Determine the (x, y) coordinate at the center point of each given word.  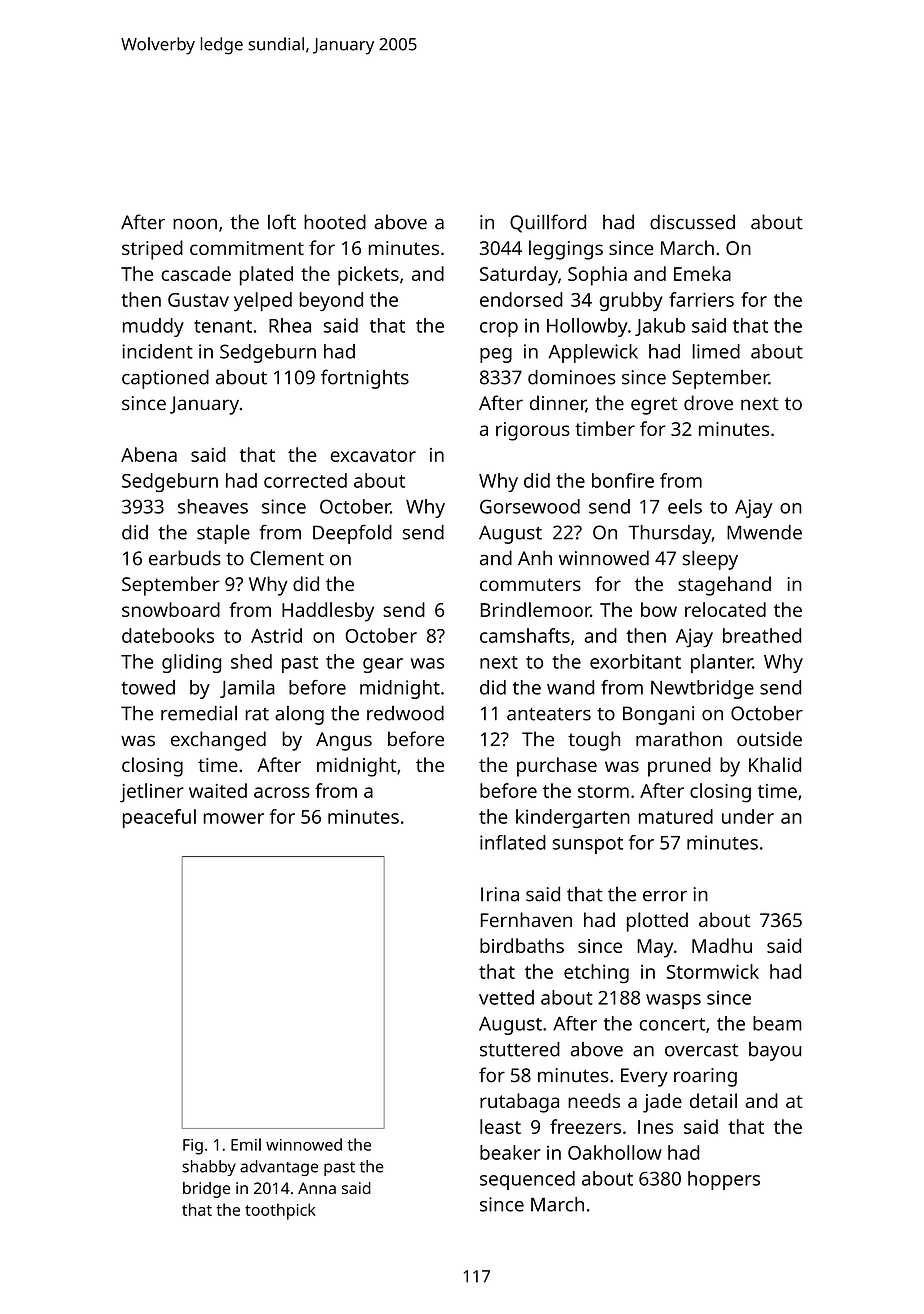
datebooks (168, 635)
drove (708, 403)
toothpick (280, 1211)
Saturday (519, 276)
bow (659, 609)
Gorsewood (530, 506)
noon (195, 224)
